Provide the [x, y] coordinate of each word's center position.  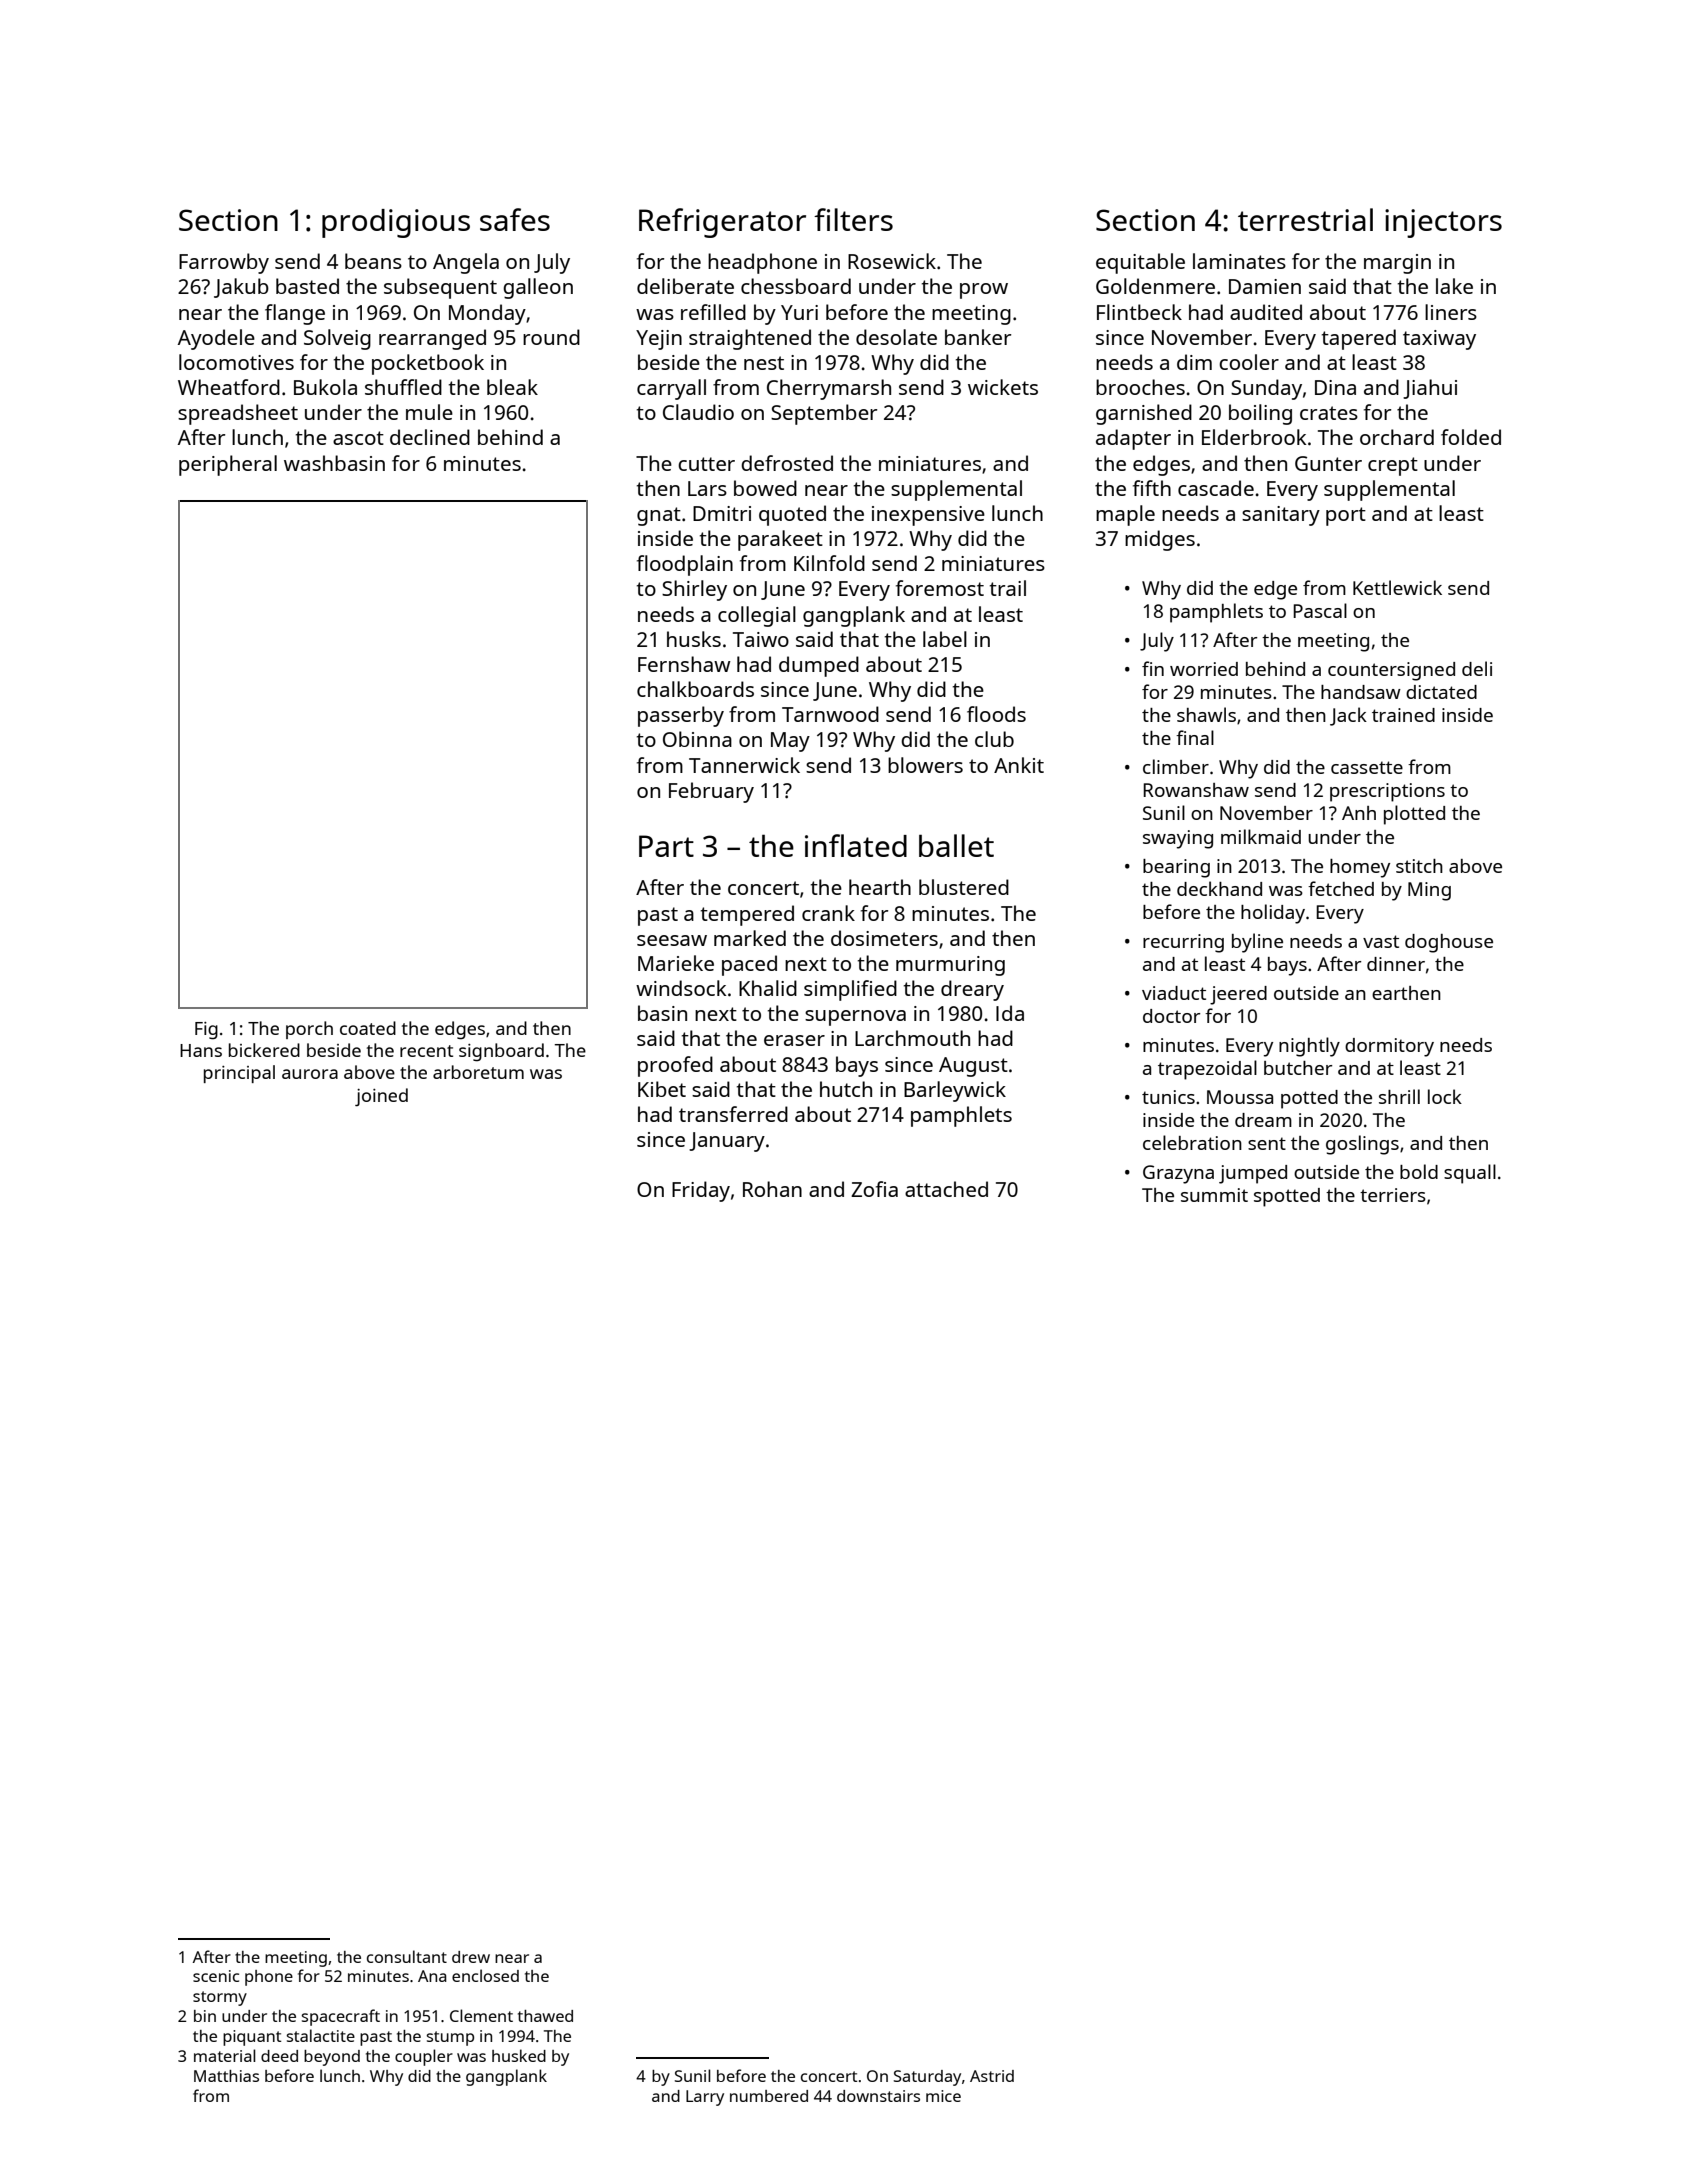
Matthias [226, 2076]
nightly [1309, 1047]
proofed [675, 1066]
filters [853, 219]
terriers [1393, 1195]
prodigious [396, 223]
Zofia [874, 1189]
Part [666, 846]
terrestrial [1305, 219]
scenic [216, 1976]
